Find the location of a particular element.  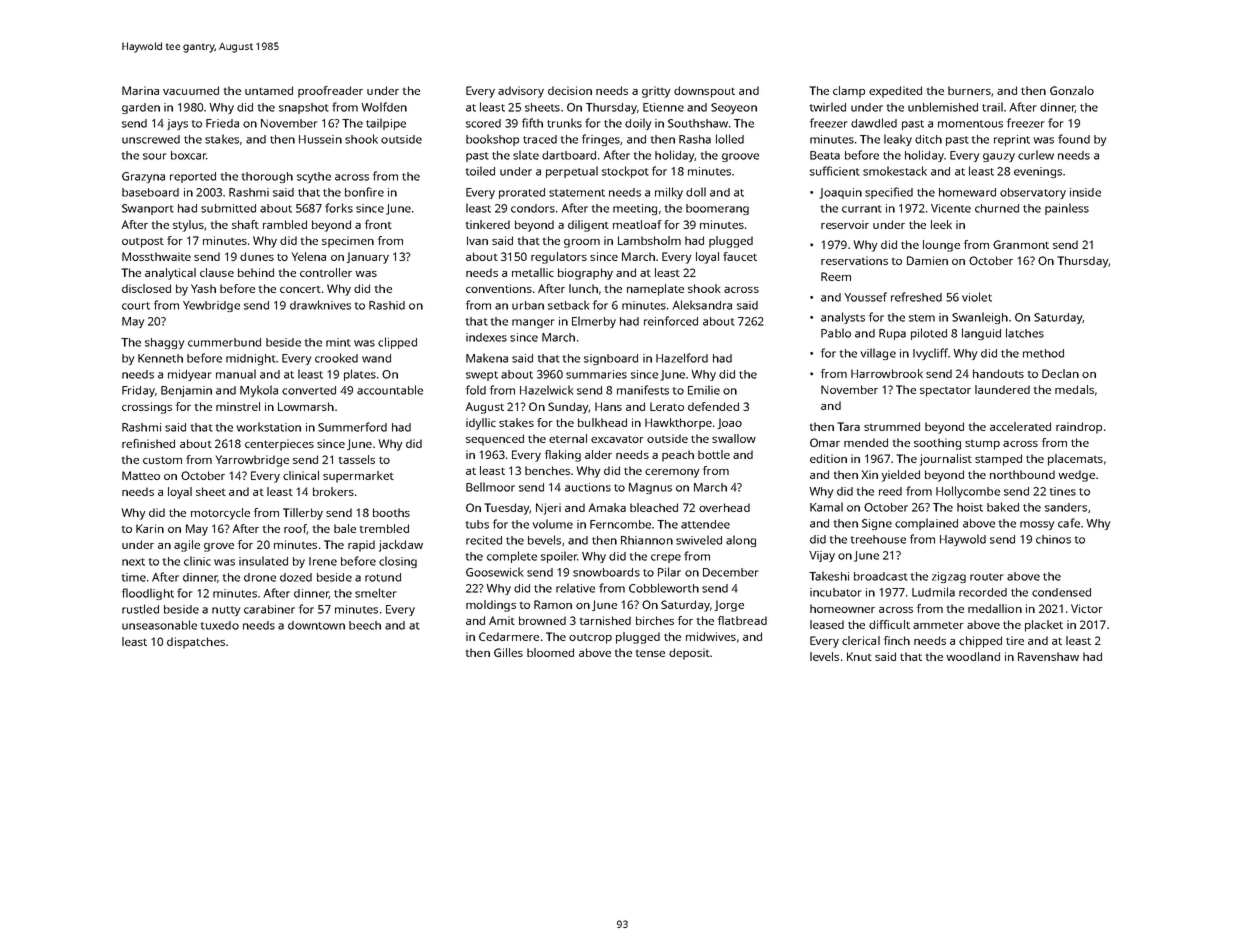

Hazelford is located at coordinates (682, 358).
